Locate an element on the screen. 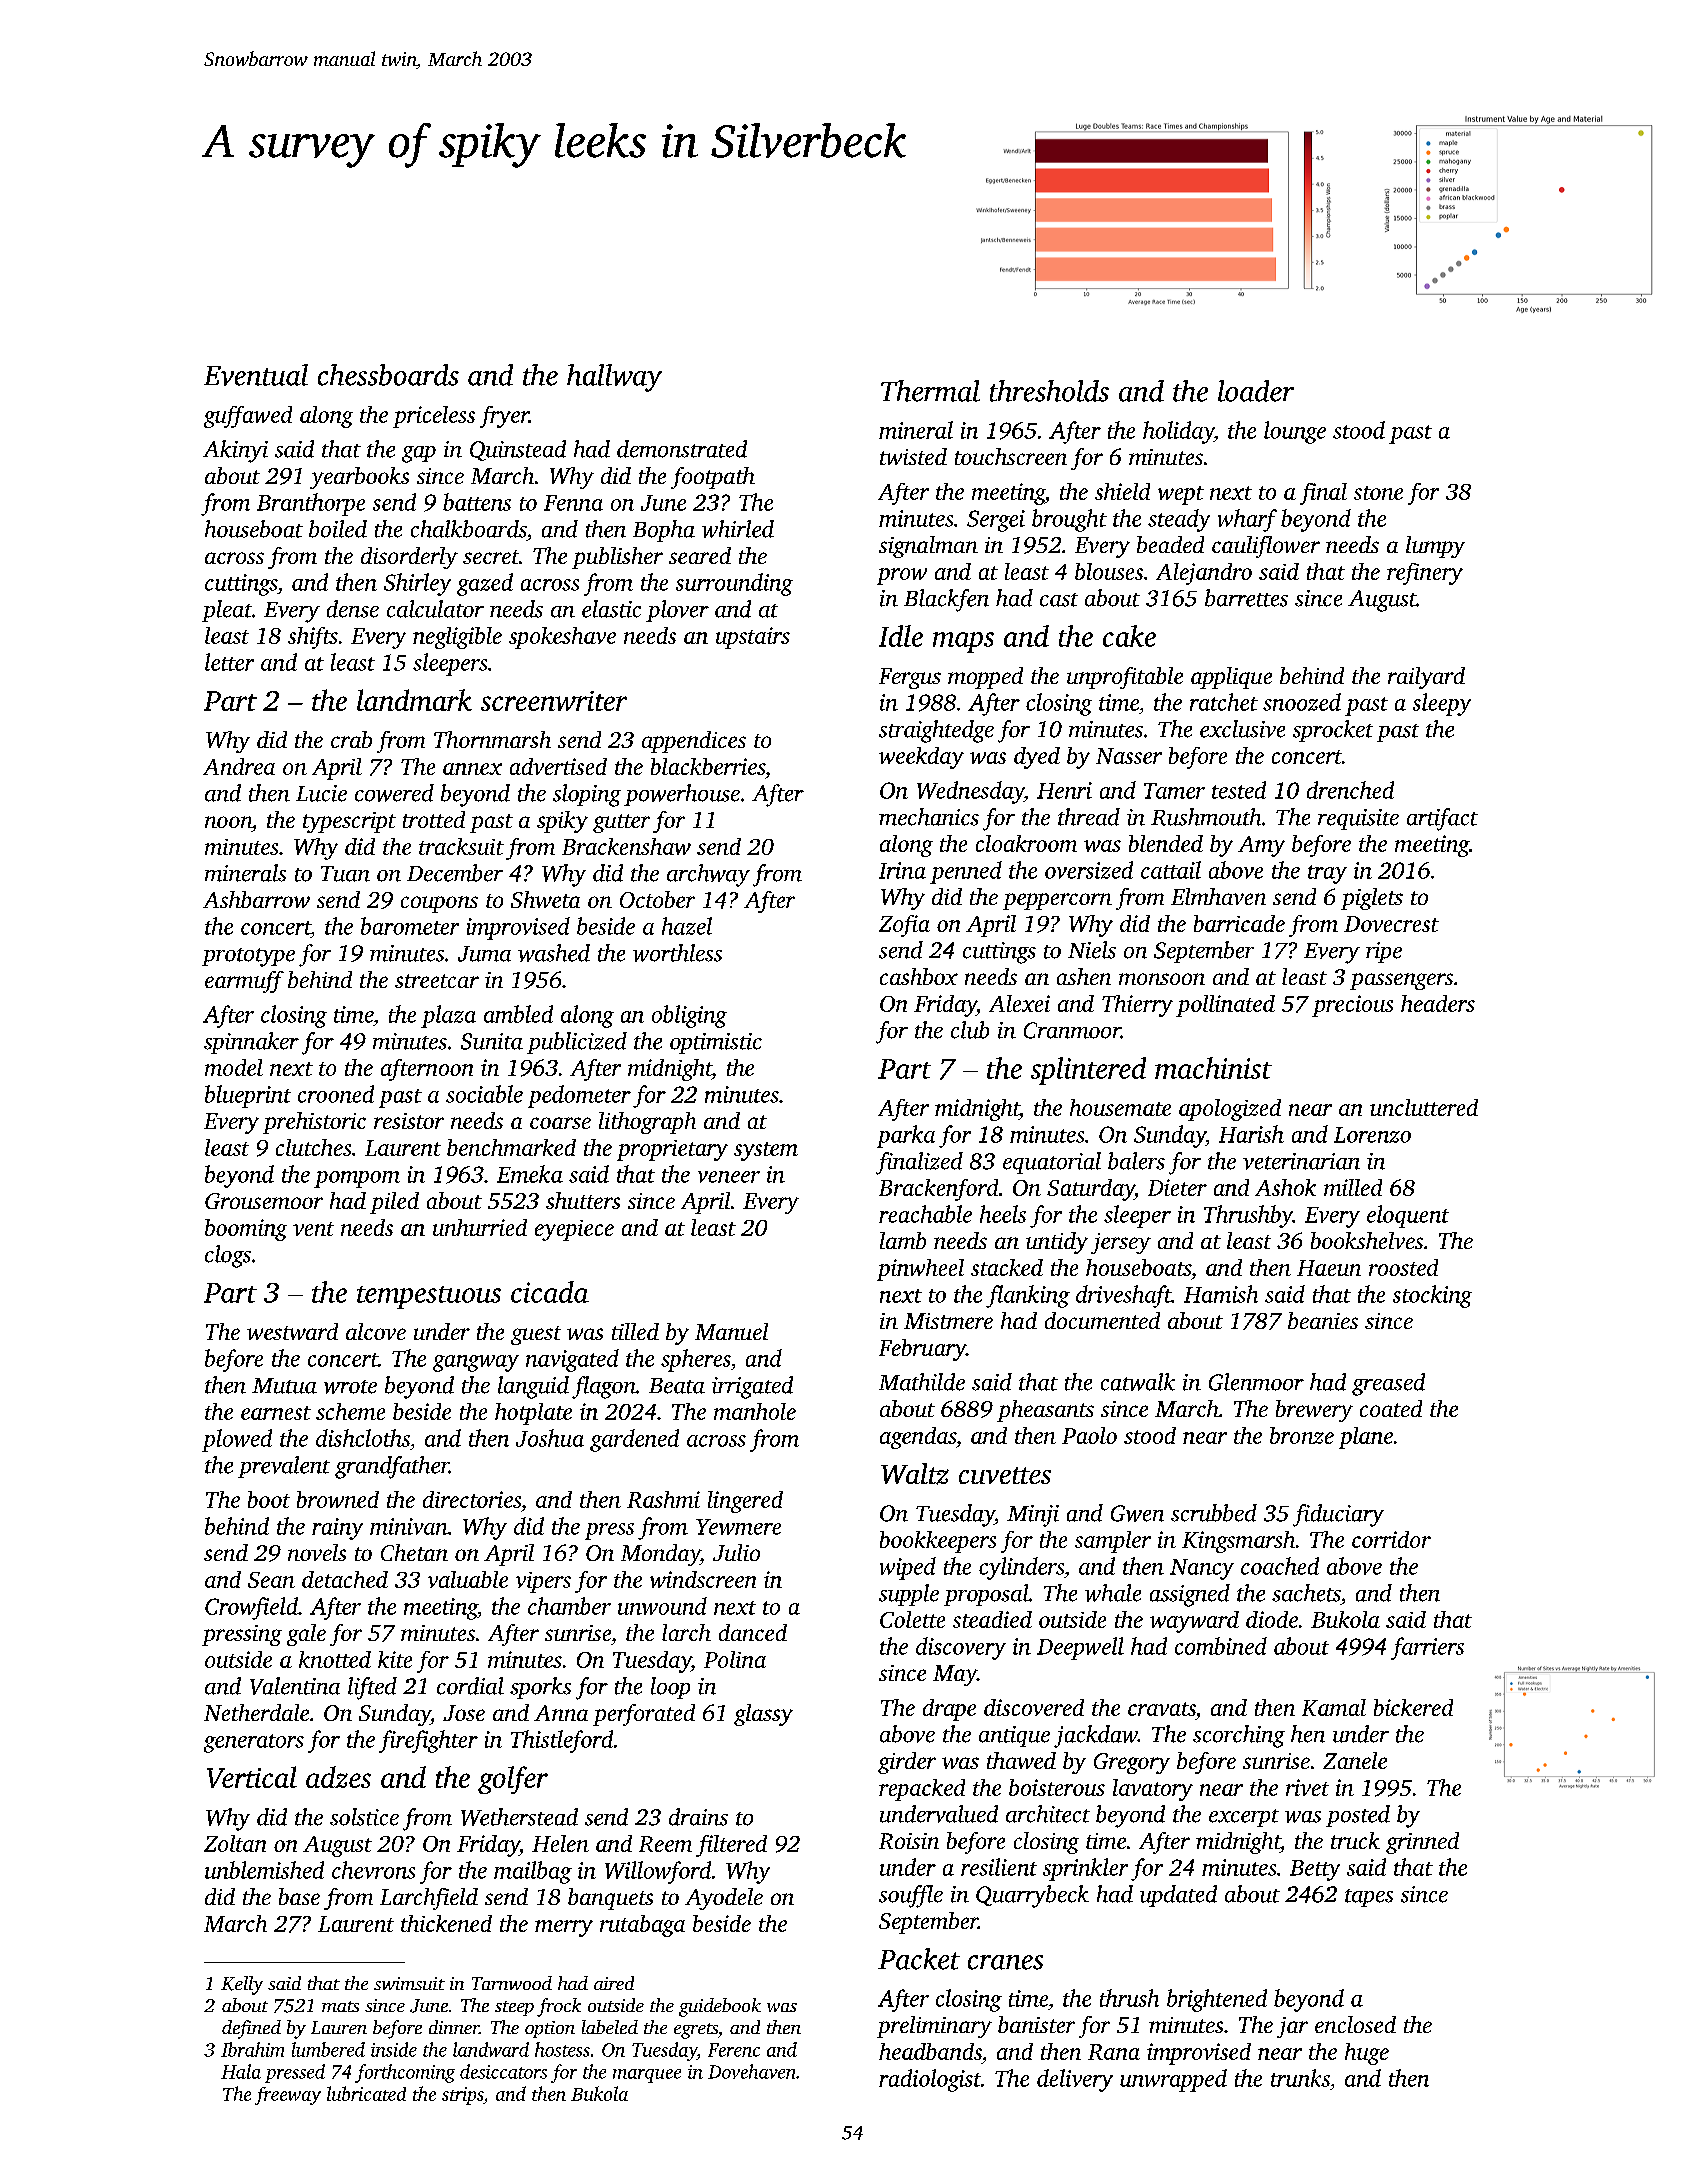  spinnaker is located at coordinates (251, 1043).
